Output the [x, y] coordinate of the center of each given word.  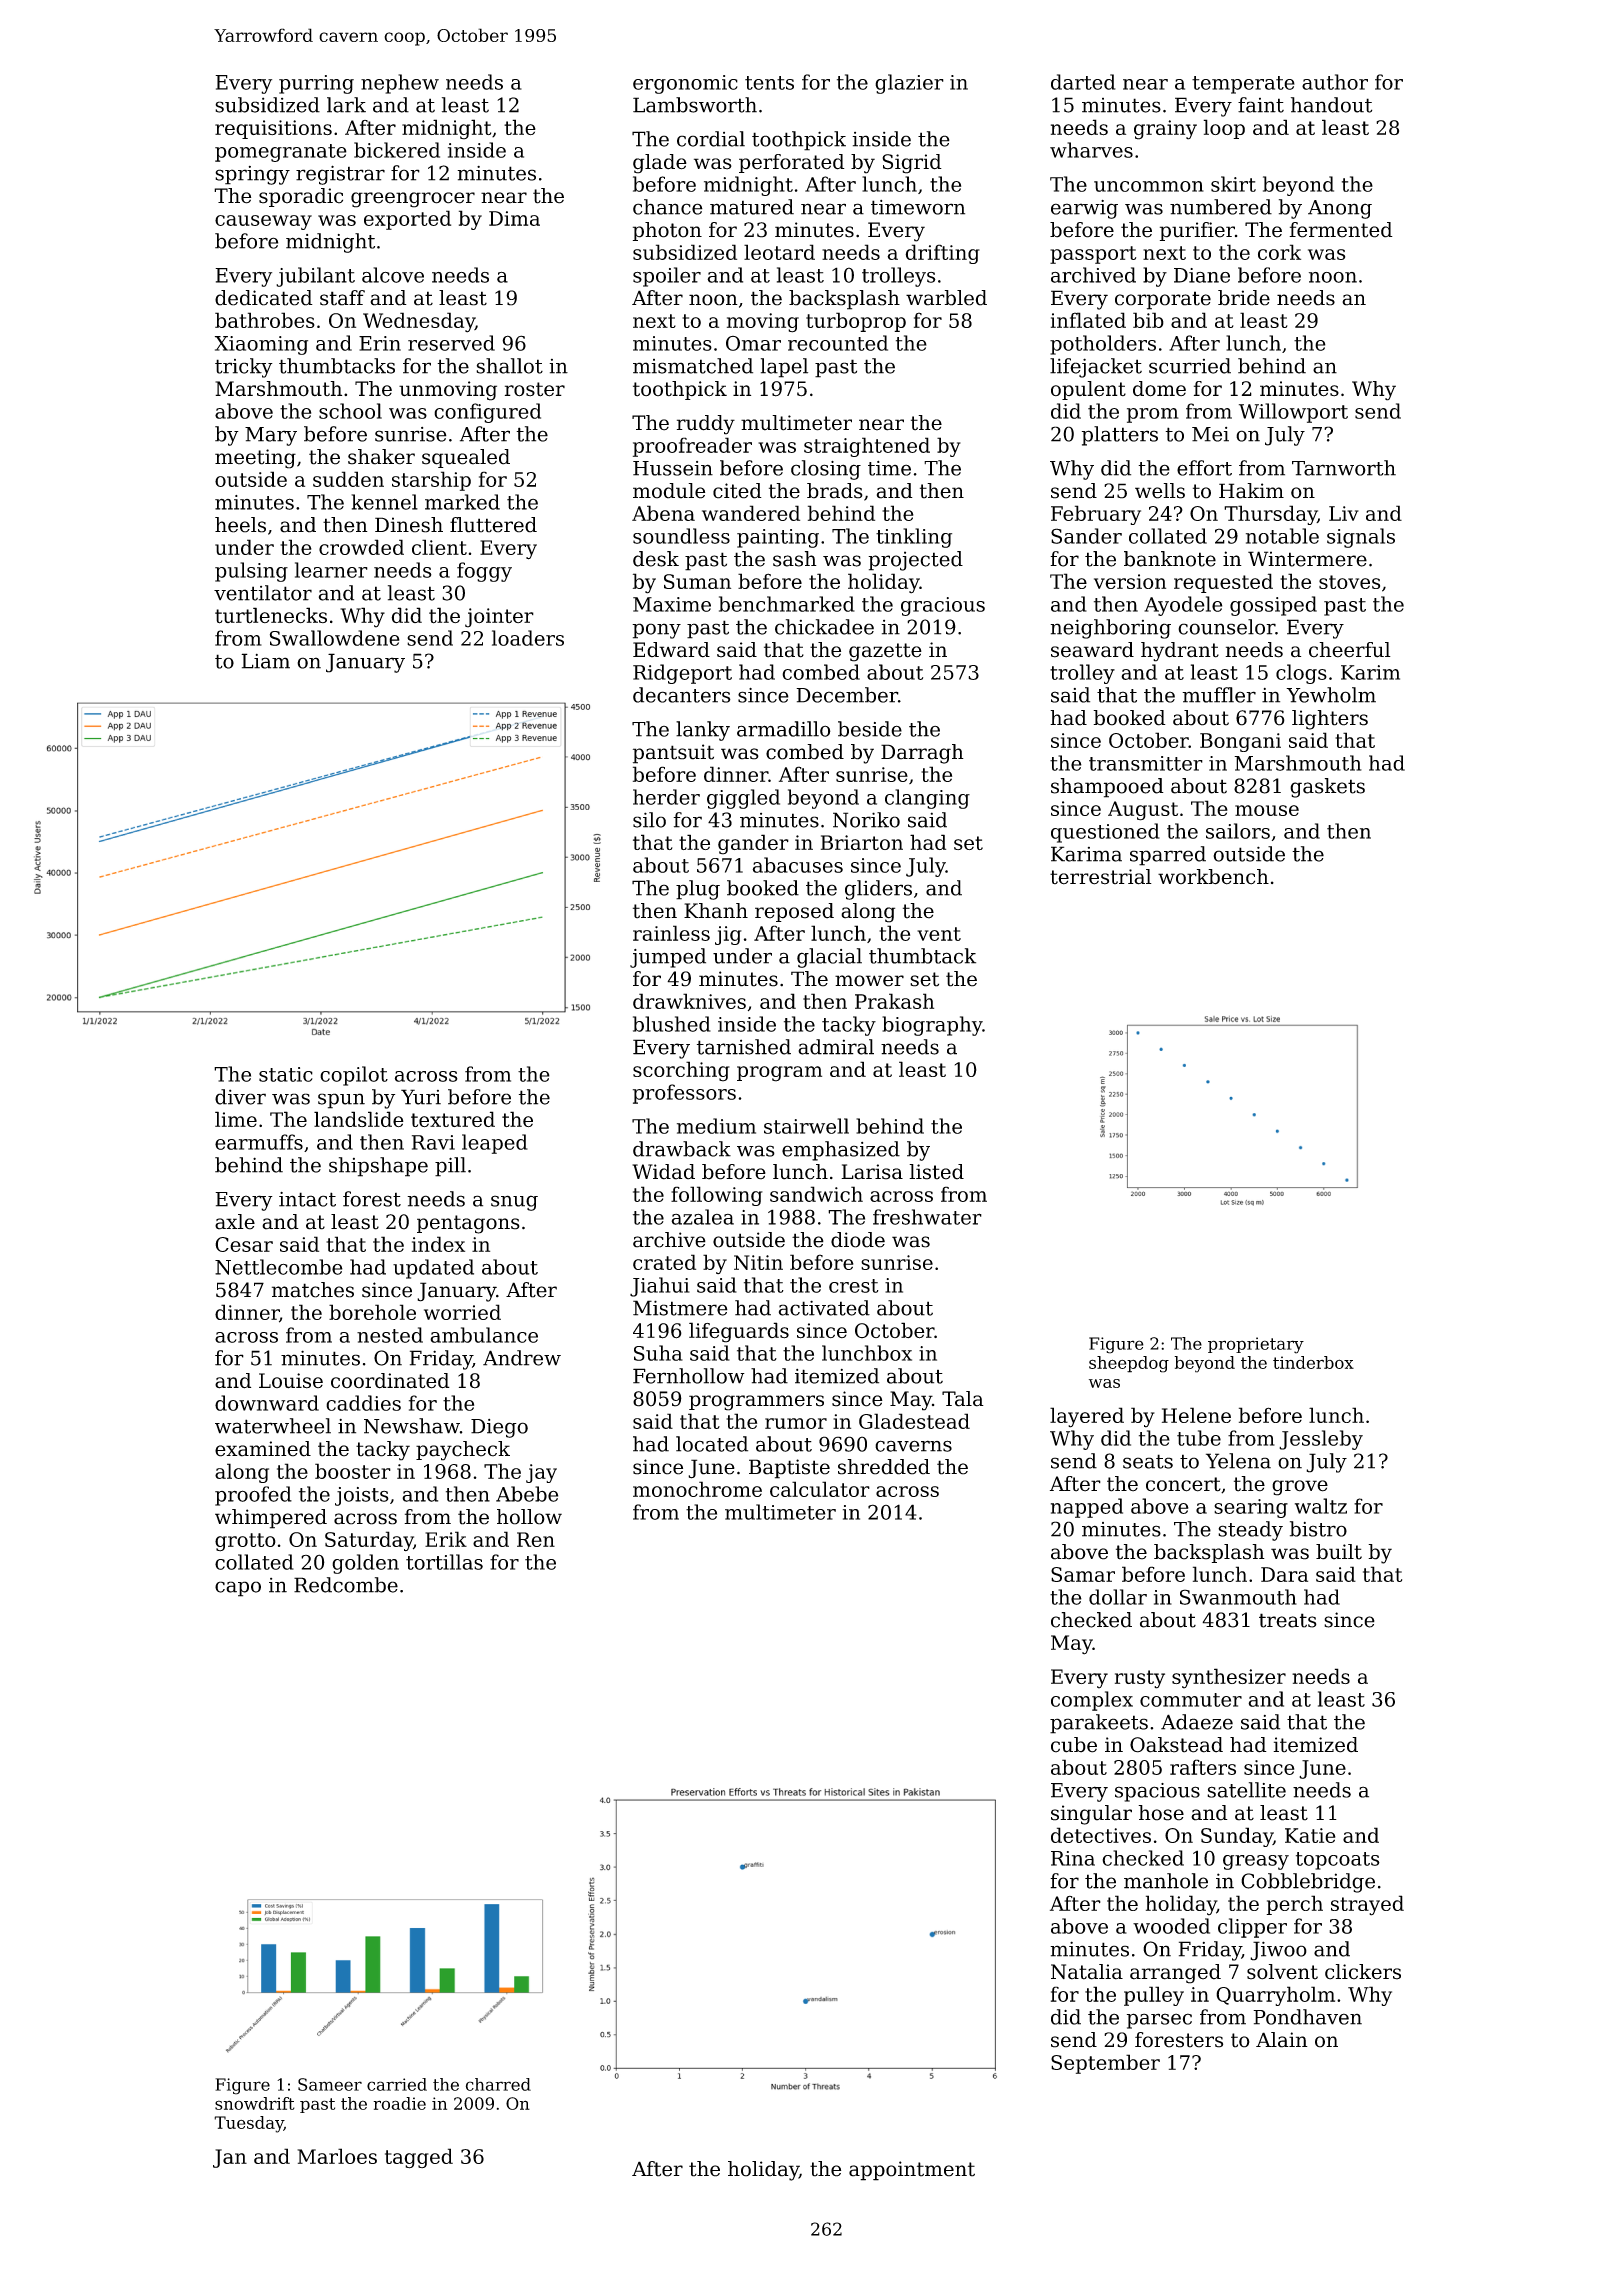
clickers [1363, 1972]
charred [498, 2084]
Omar [753, 343]
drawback [682, 1149]
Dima [514, 218]
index [438, 1244]
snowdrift [255, 2103]
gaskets [1327, 788]
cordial [711, 139]
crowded [361, 547]
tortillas [444, 1562]
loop [1224, 129]
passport [1093, 255]
